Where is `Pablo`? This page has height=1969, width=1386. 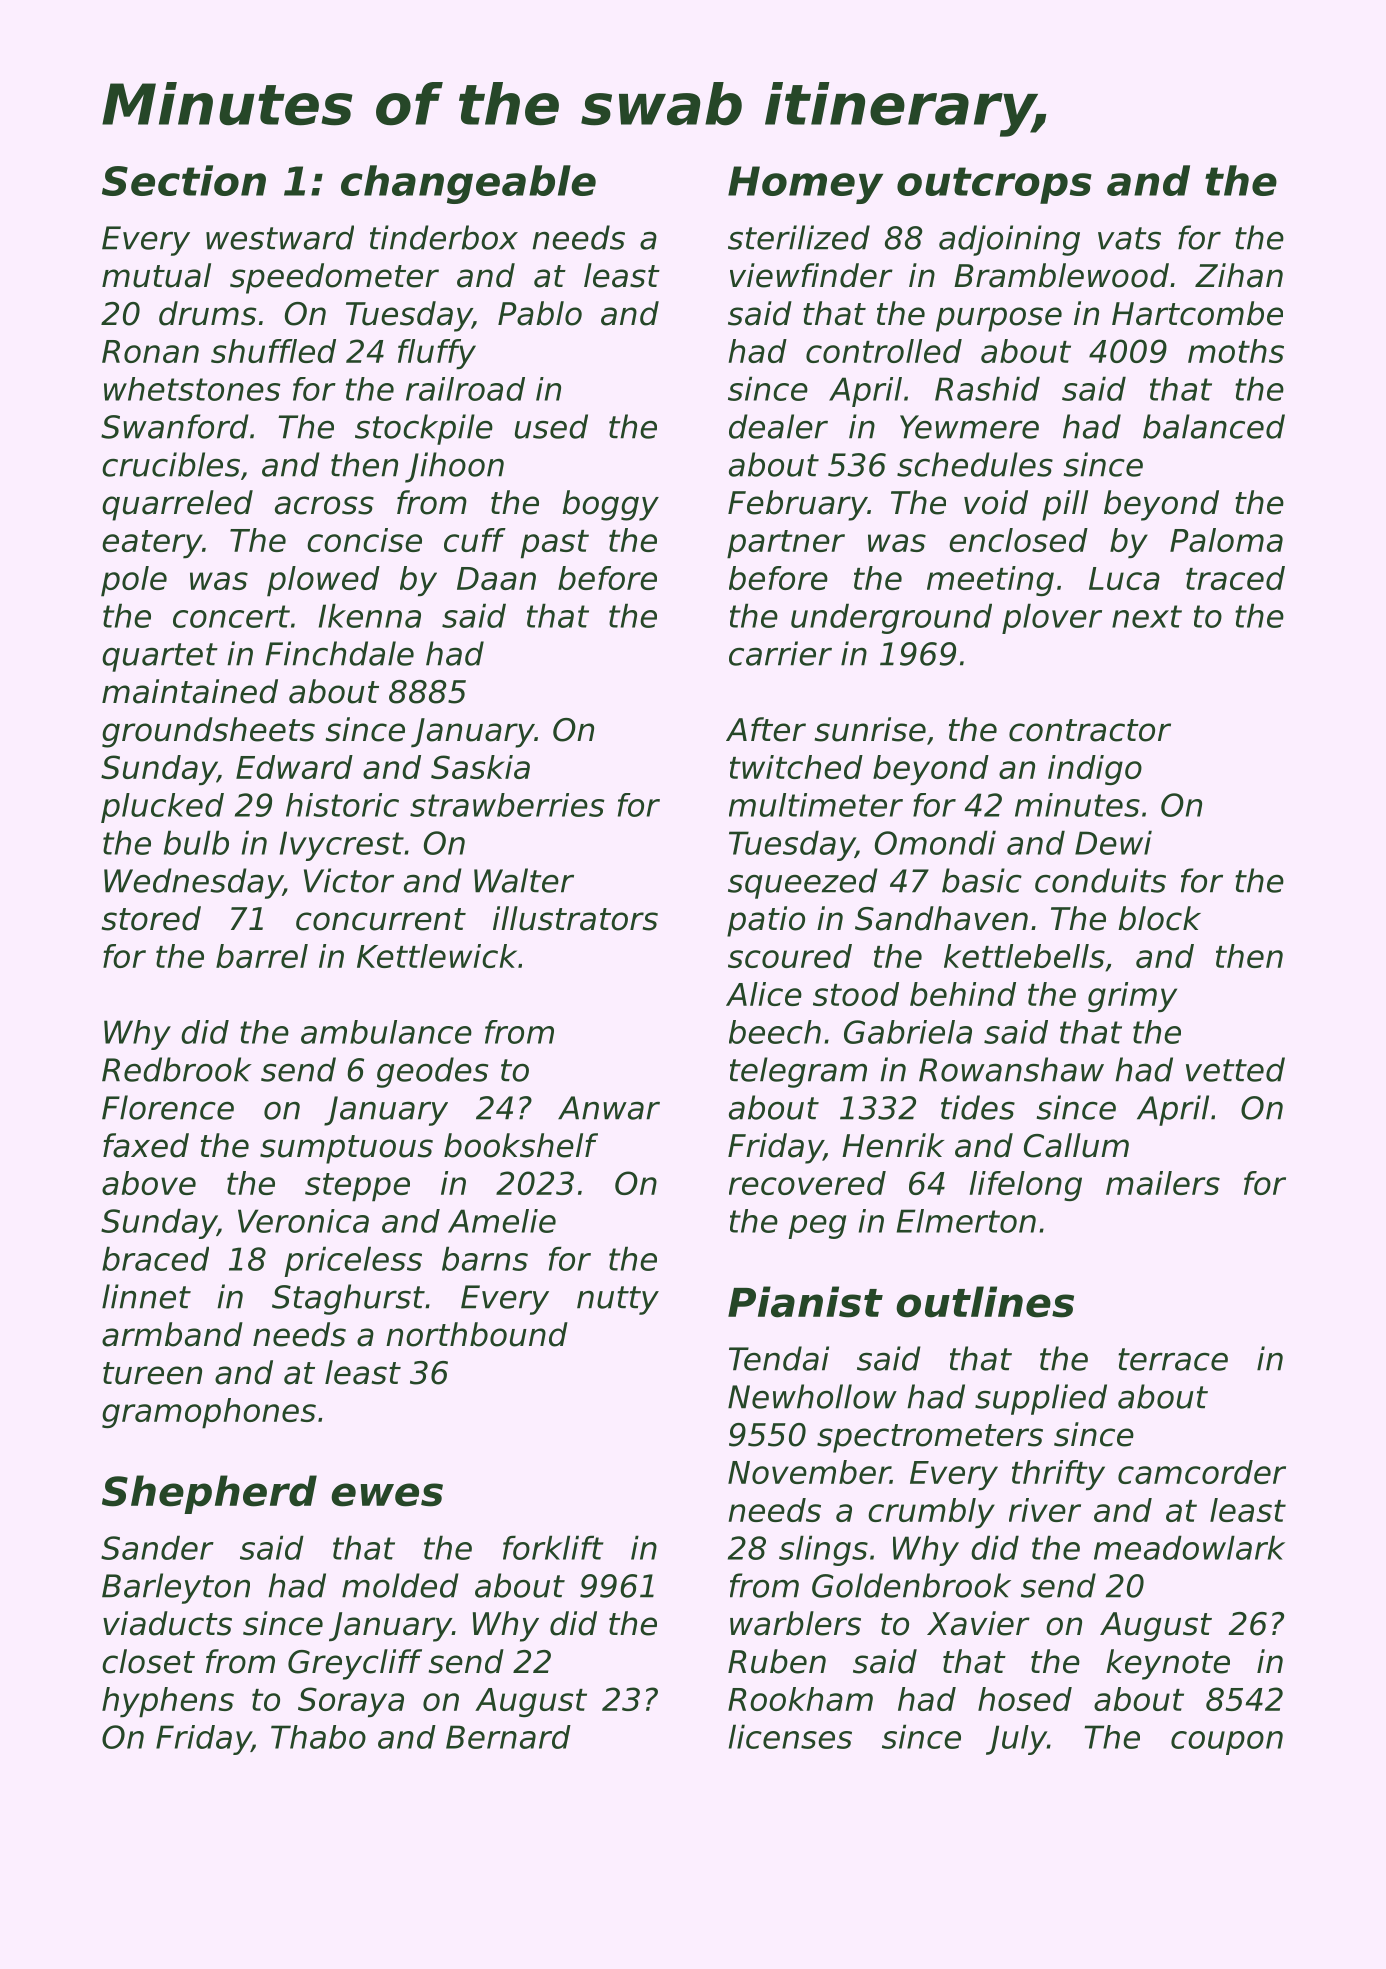 Pablo is located at coordinates (540, 313).
